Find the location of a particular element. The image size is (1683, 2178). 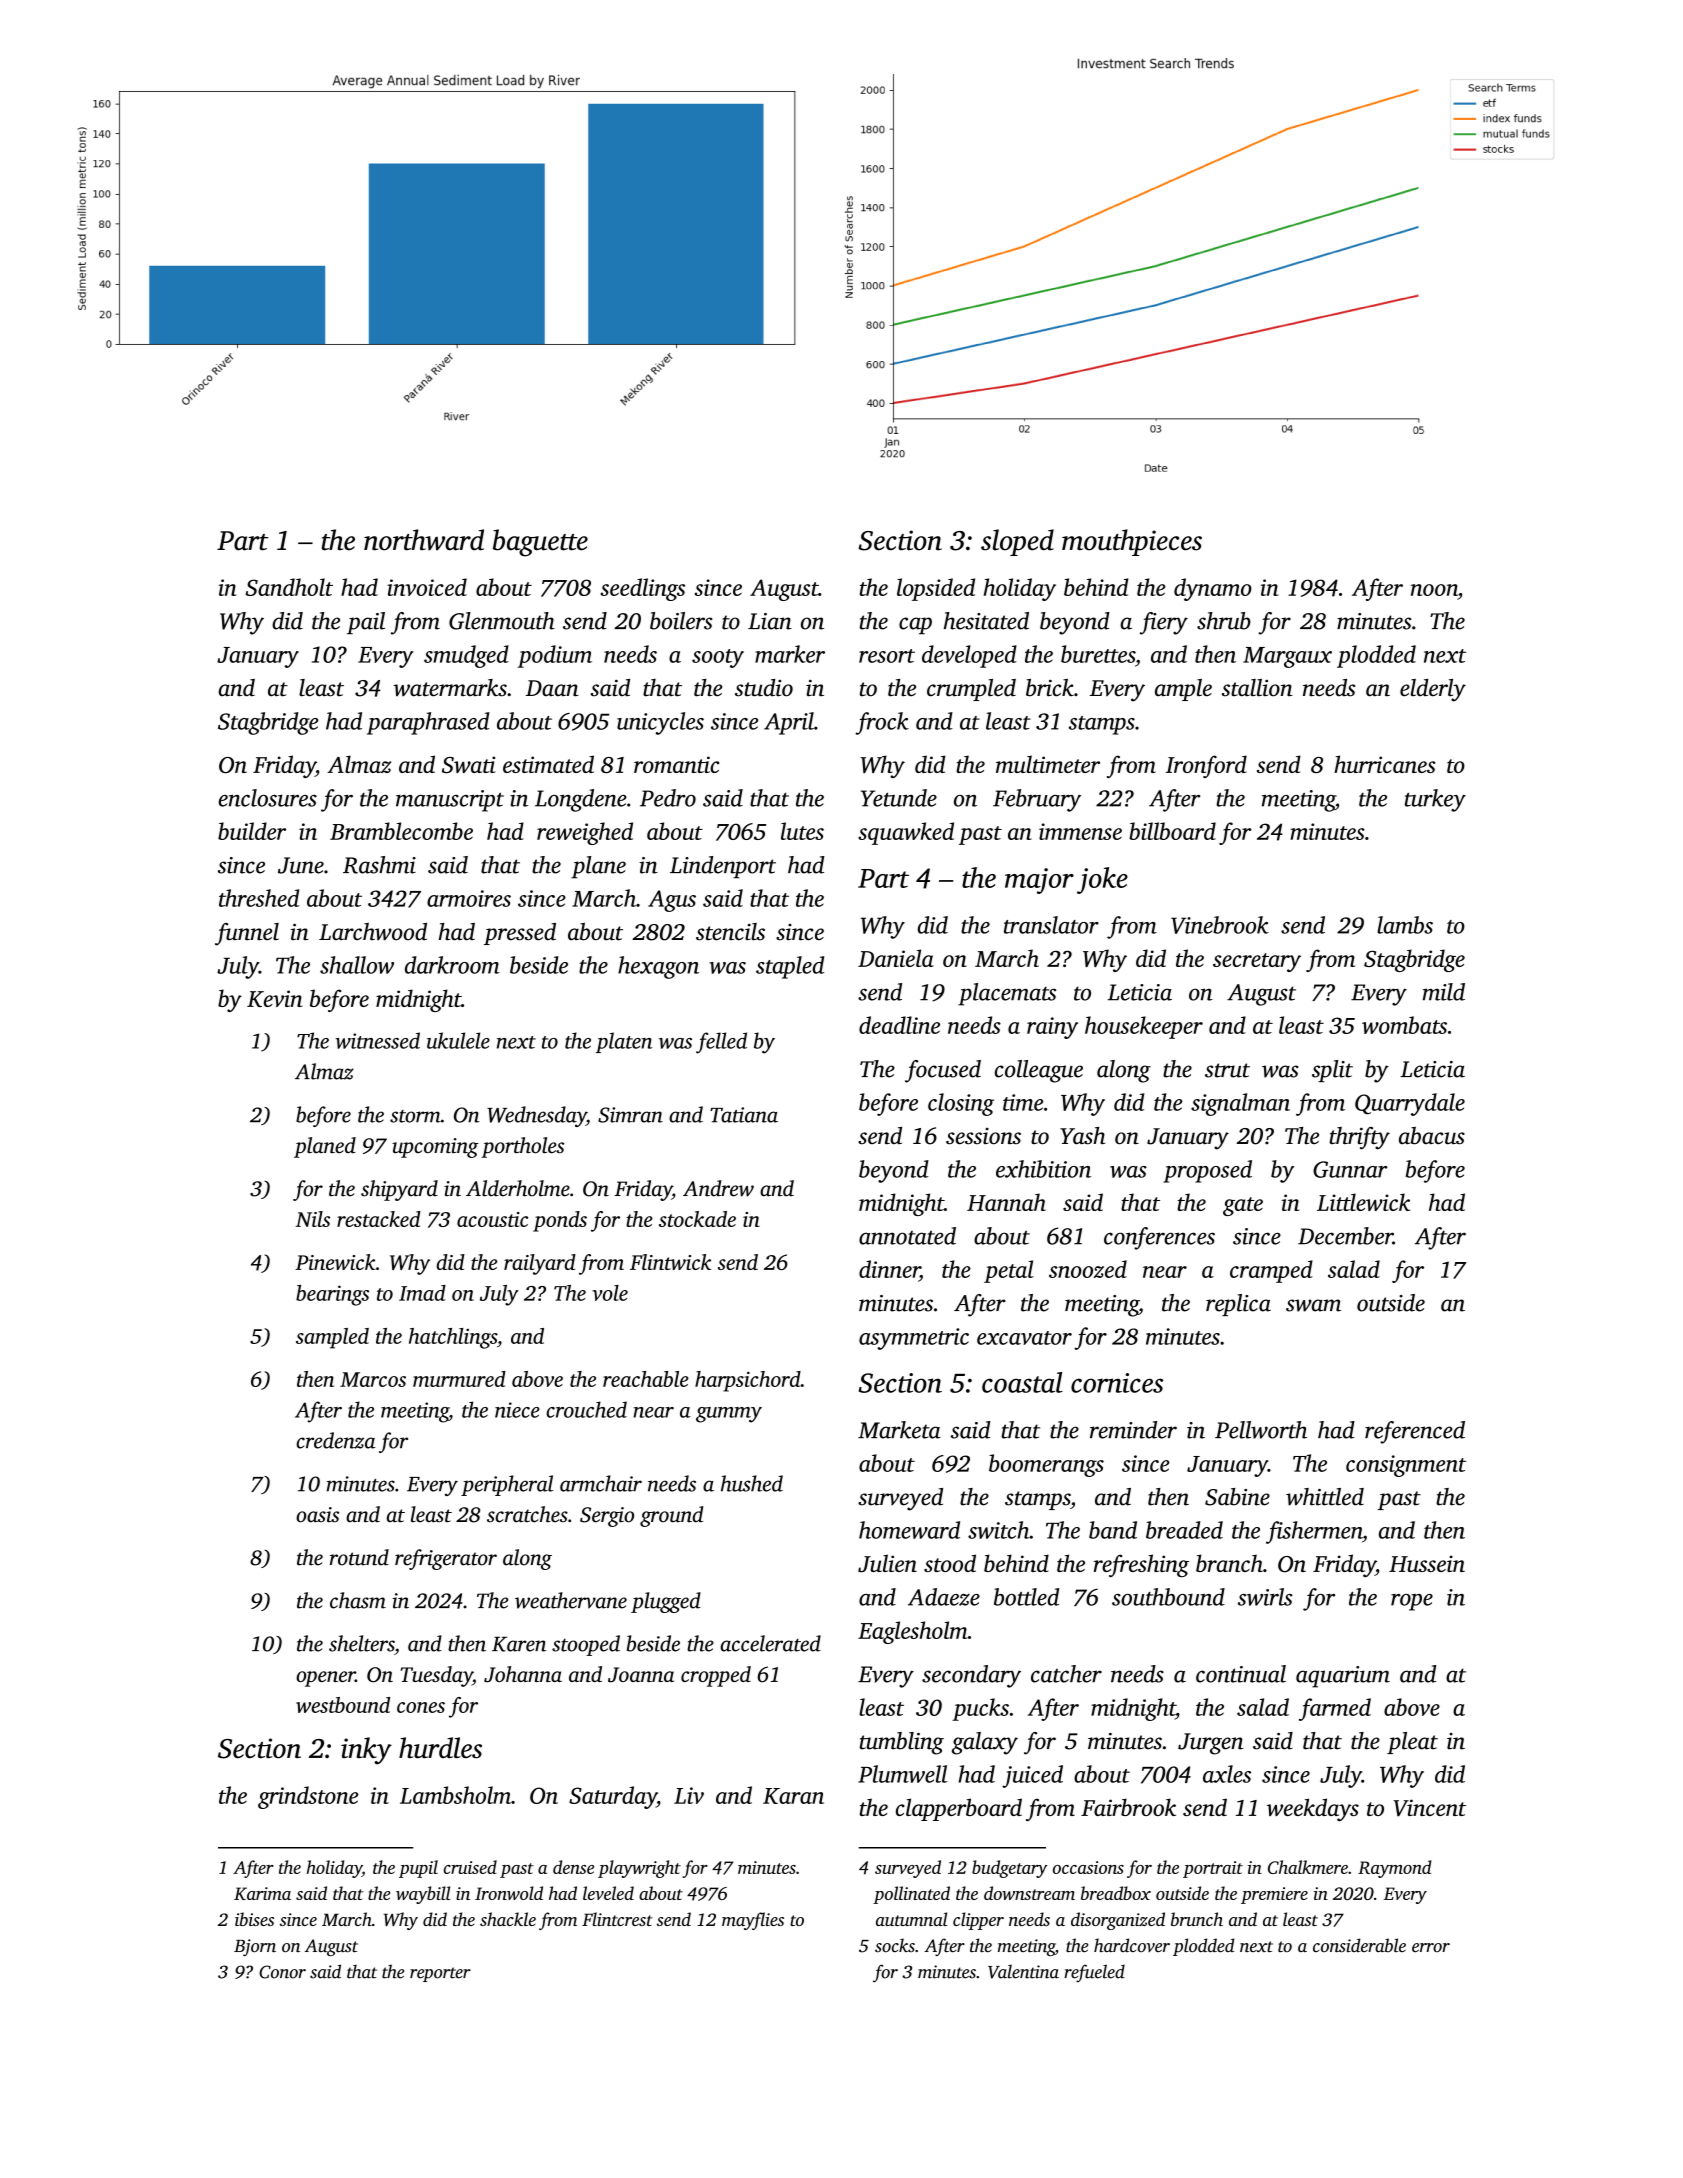

Plumwell is located at coordinates (902, 1774).
